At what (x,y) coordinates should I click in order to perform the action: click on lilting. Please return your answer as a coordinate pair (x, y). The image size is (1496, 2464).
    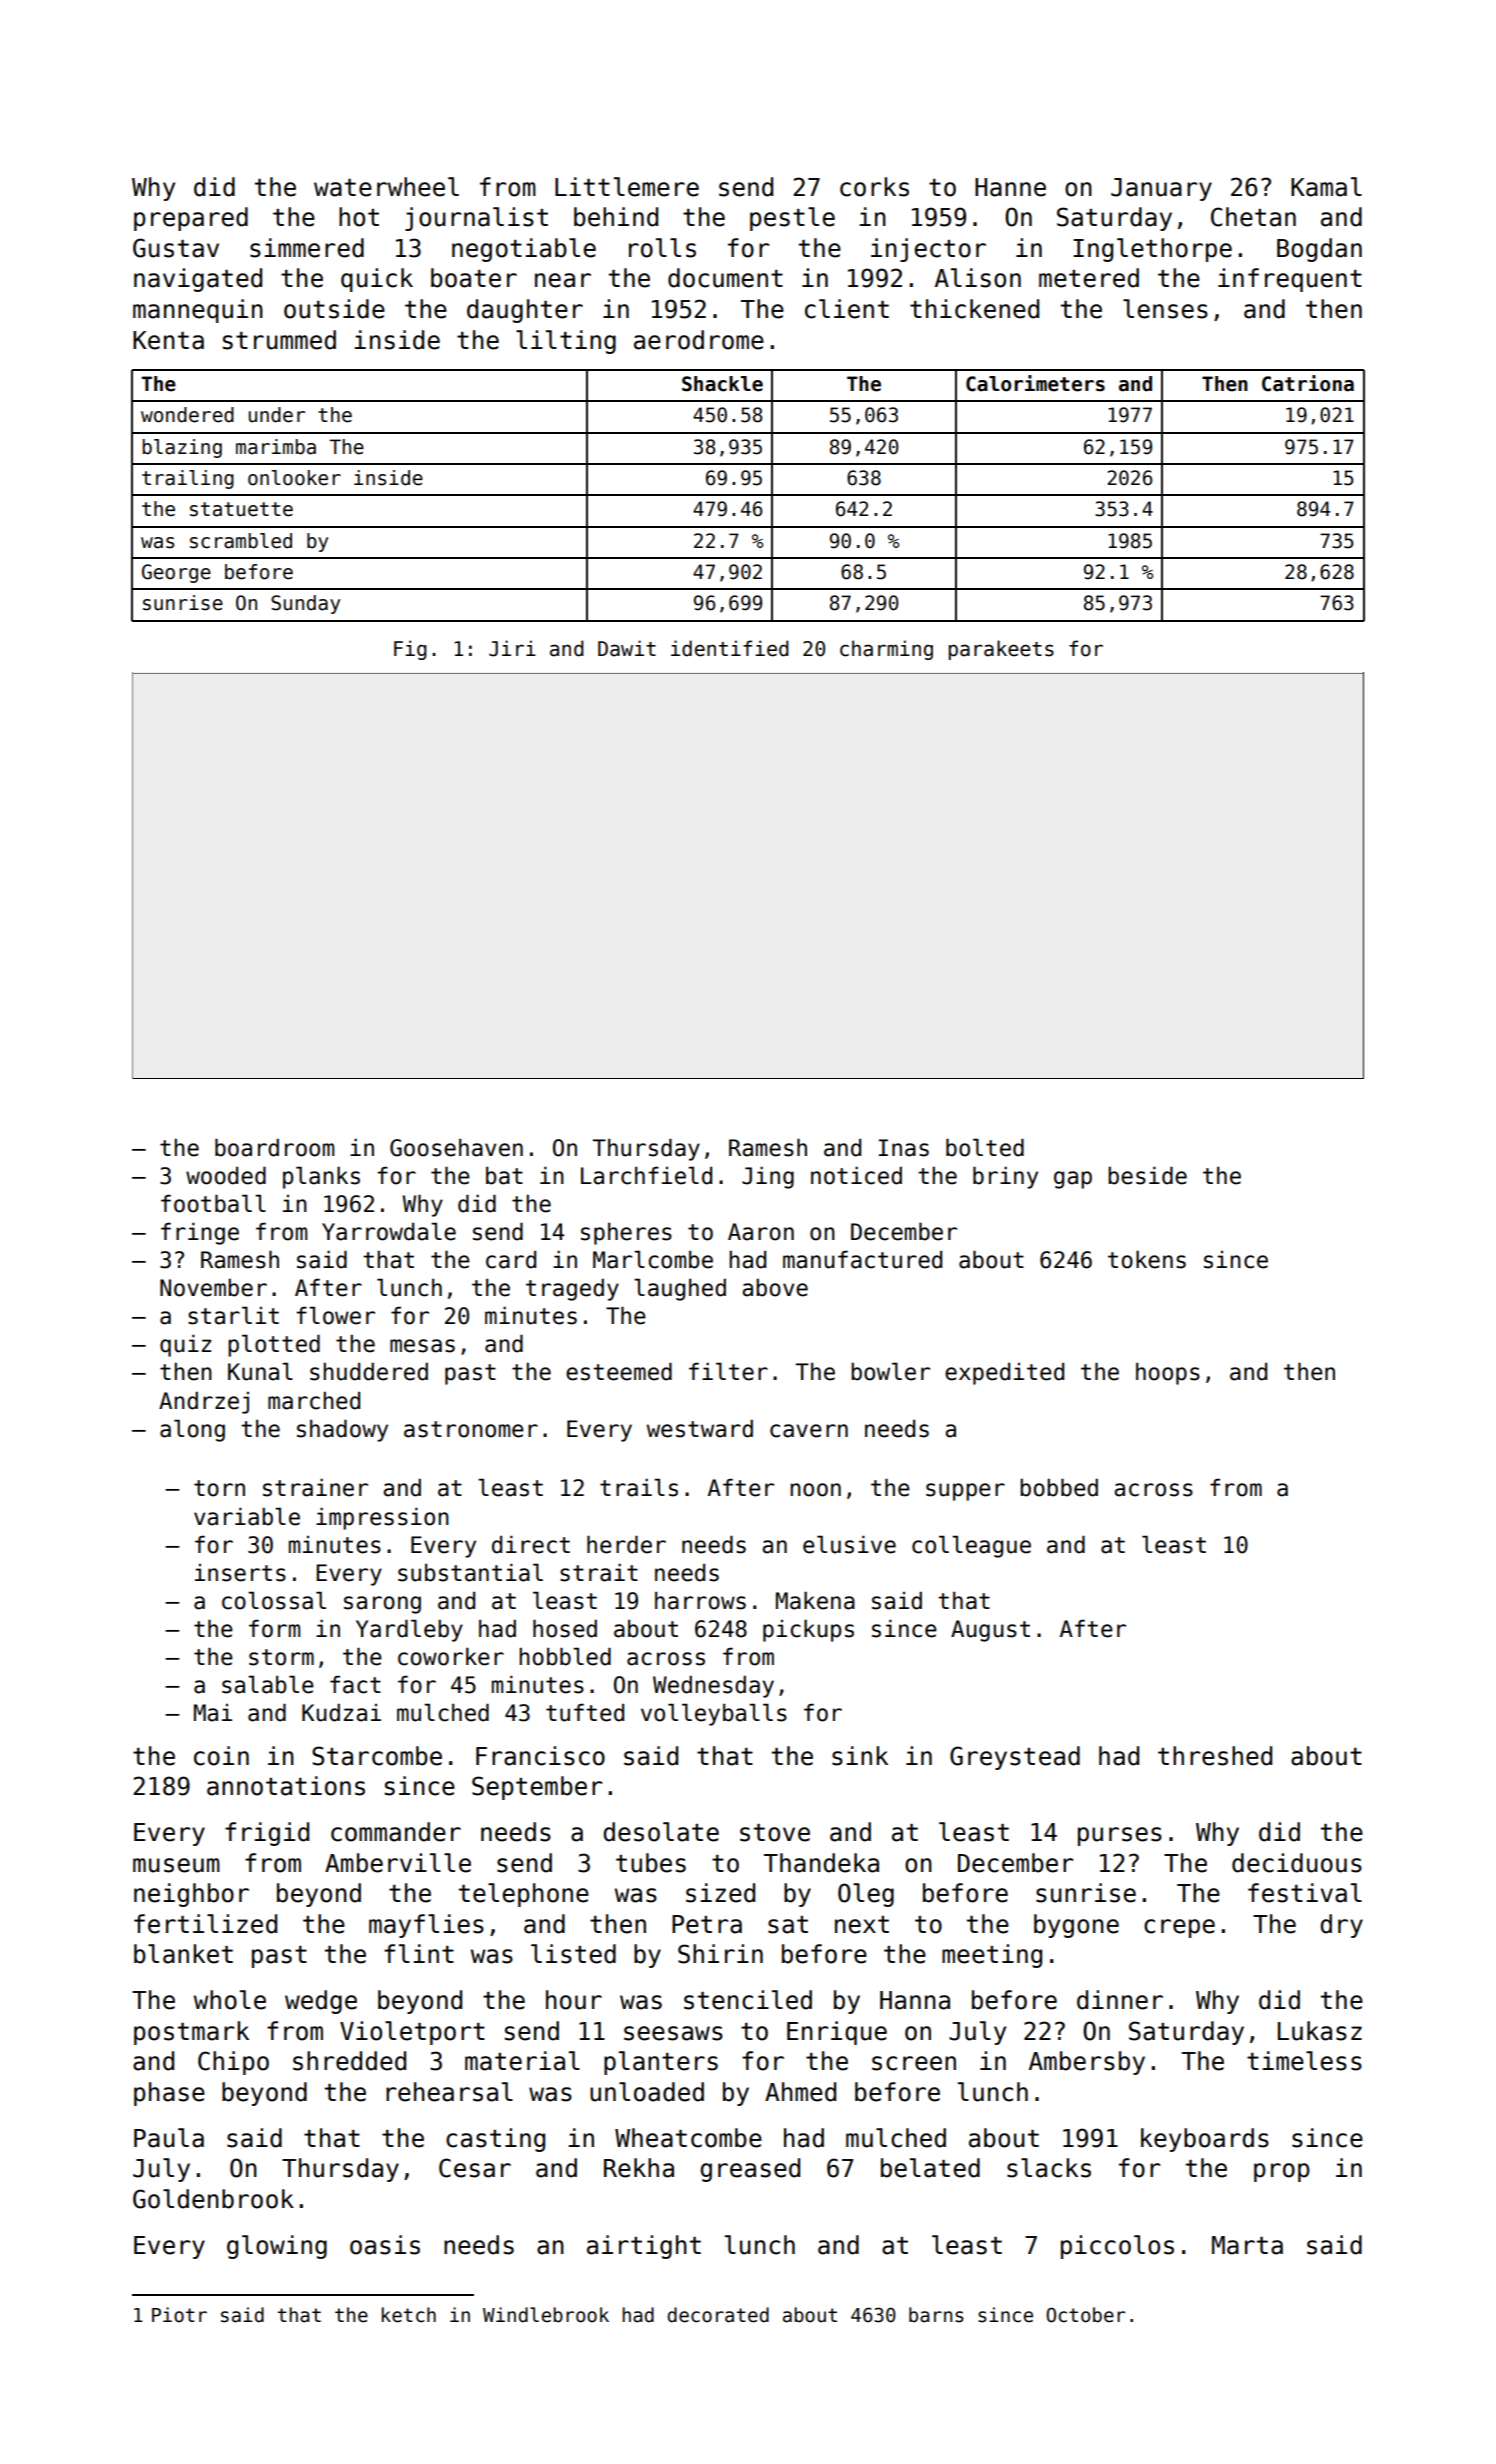
    Looking at the image, I should click on (566, 342).
